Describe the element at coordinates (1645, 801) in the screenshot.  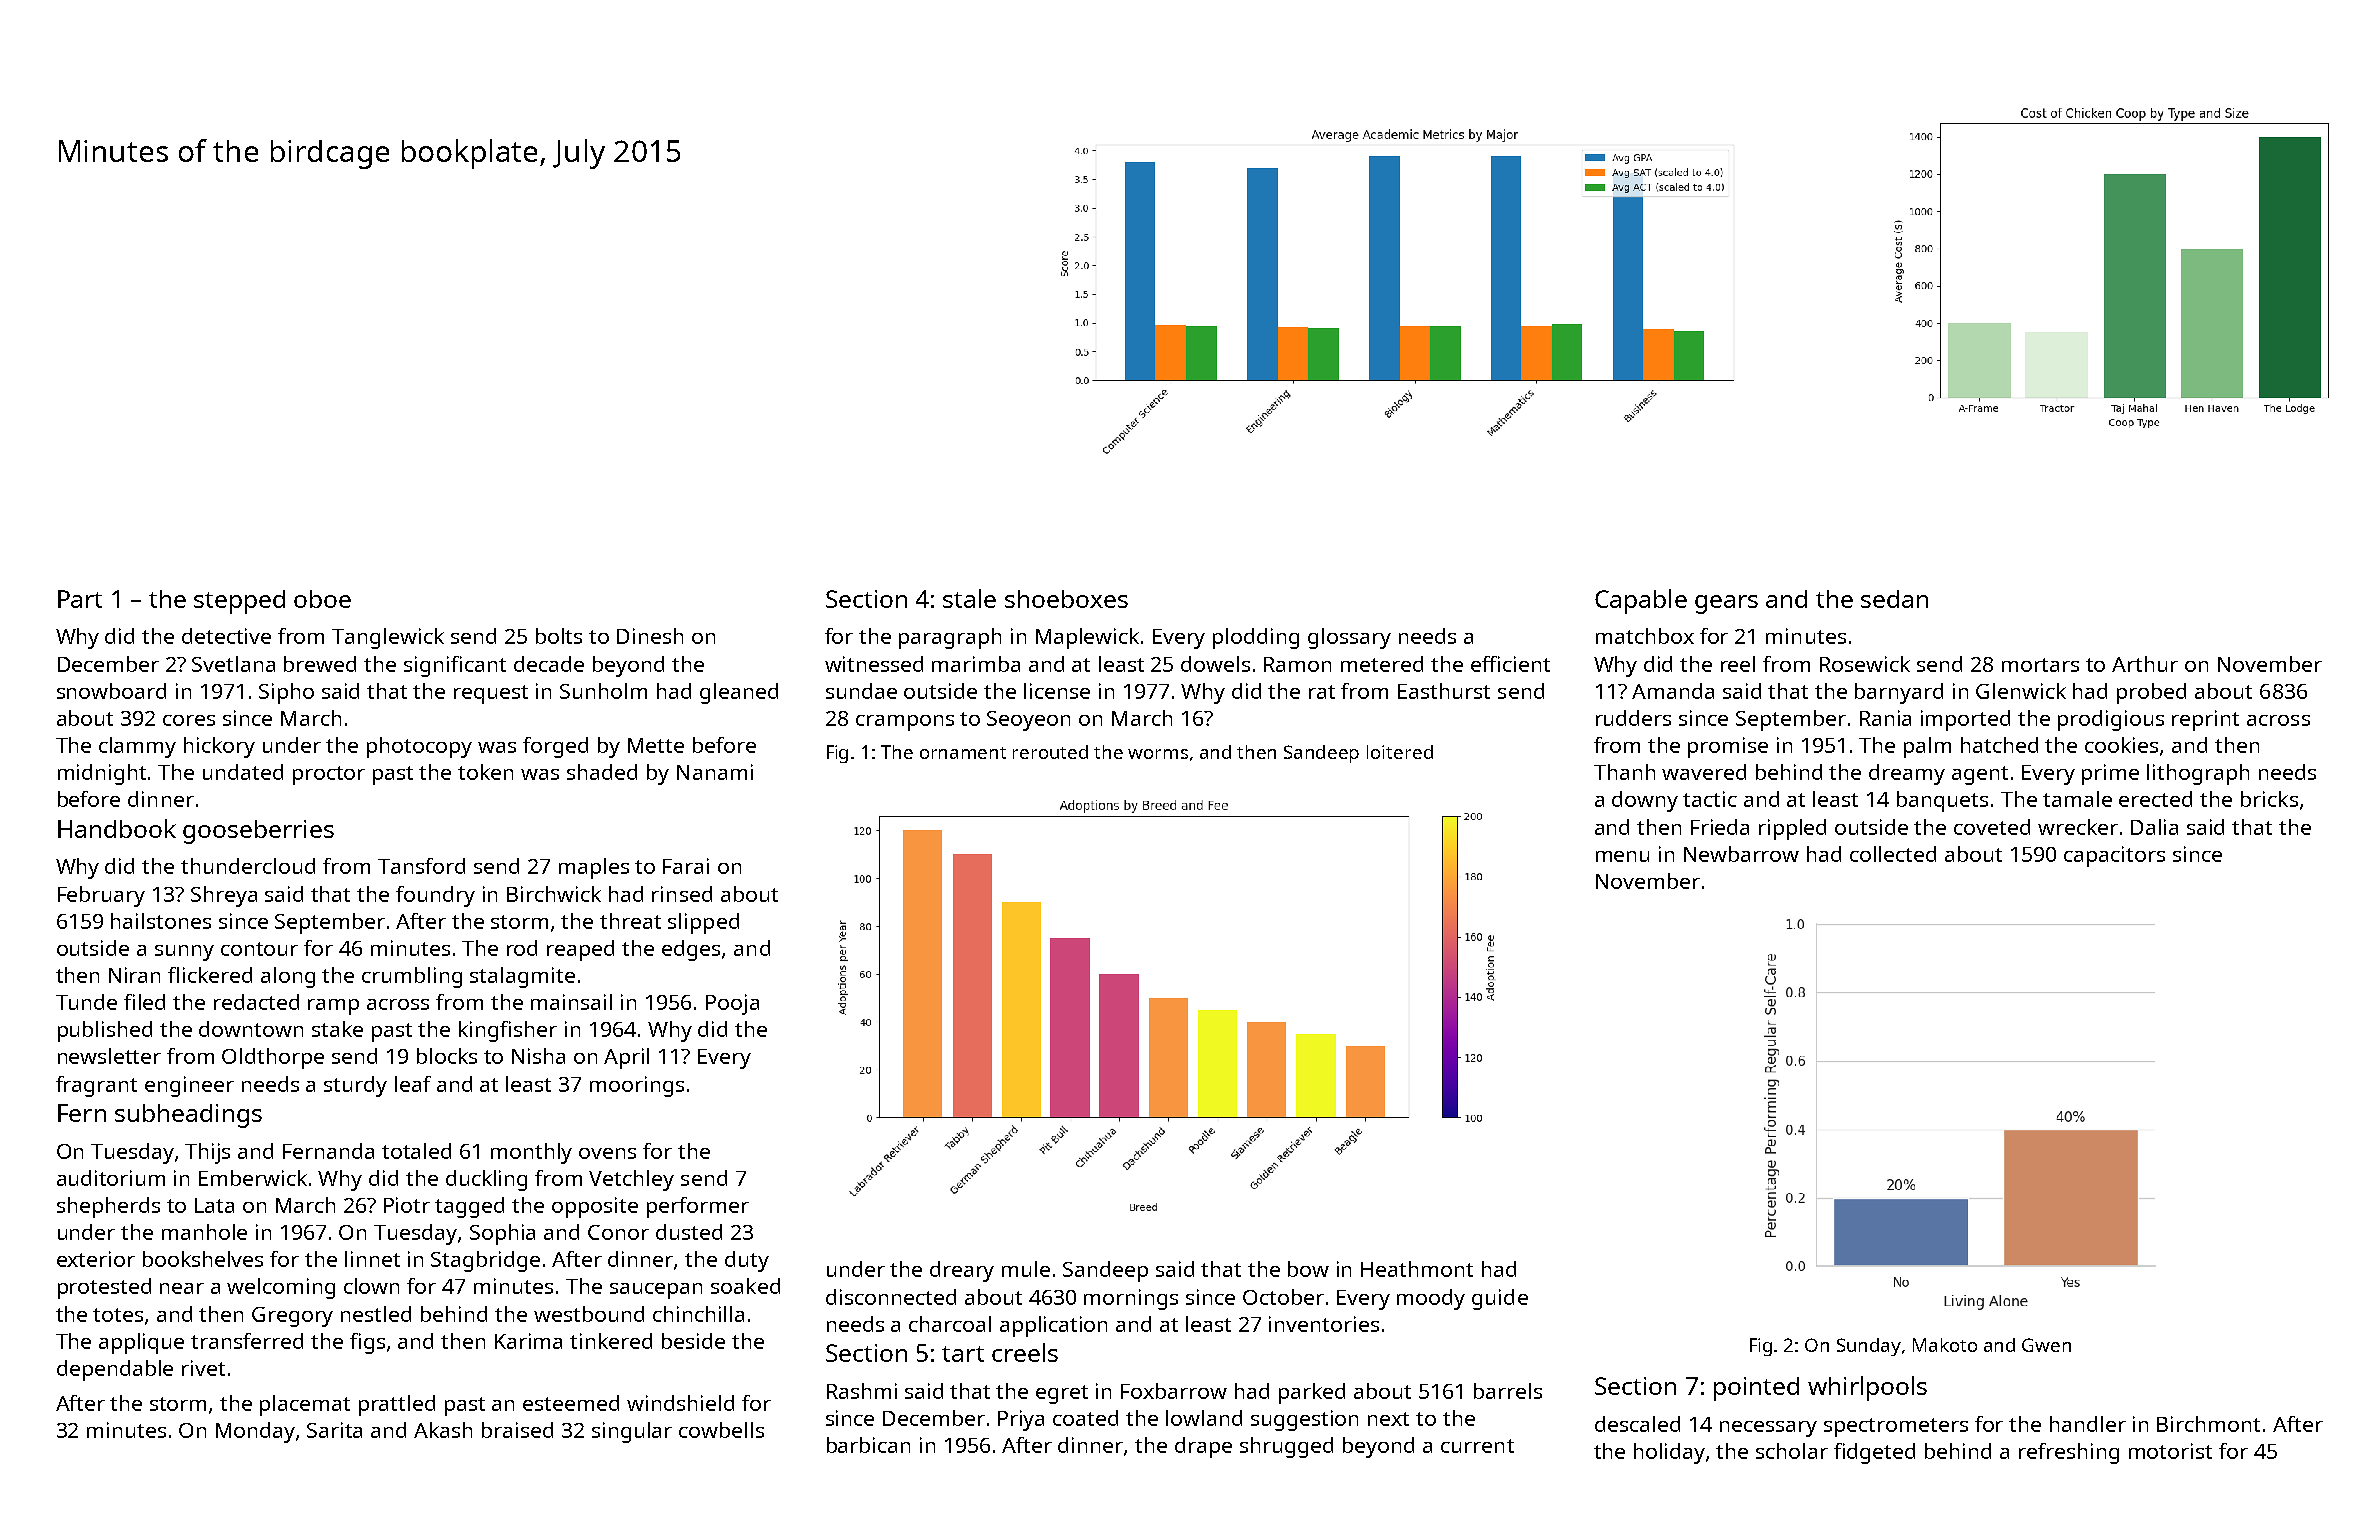
I see `downy` at that location.
